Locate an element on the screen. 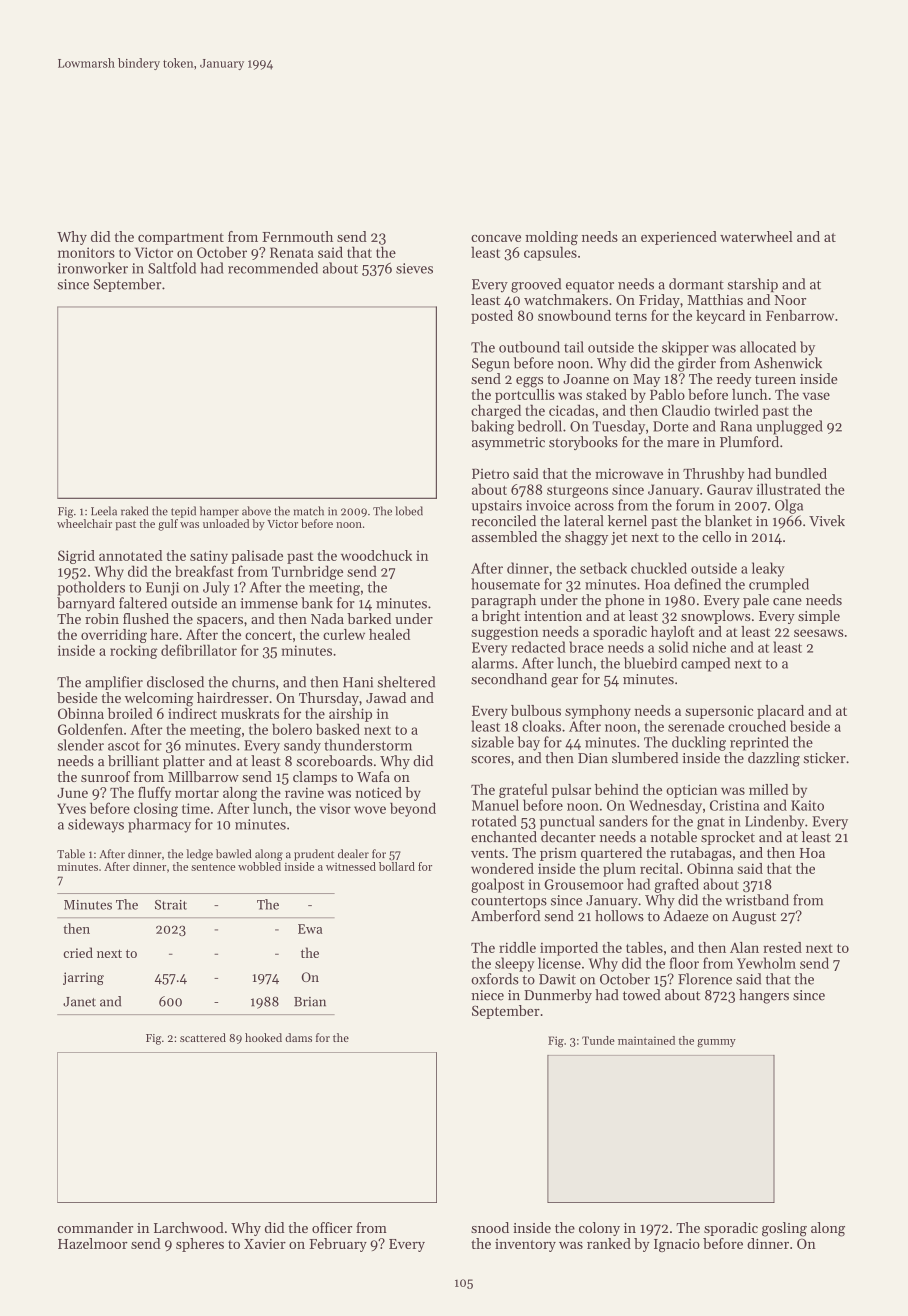  posted is located at coordinates (492, 317).
